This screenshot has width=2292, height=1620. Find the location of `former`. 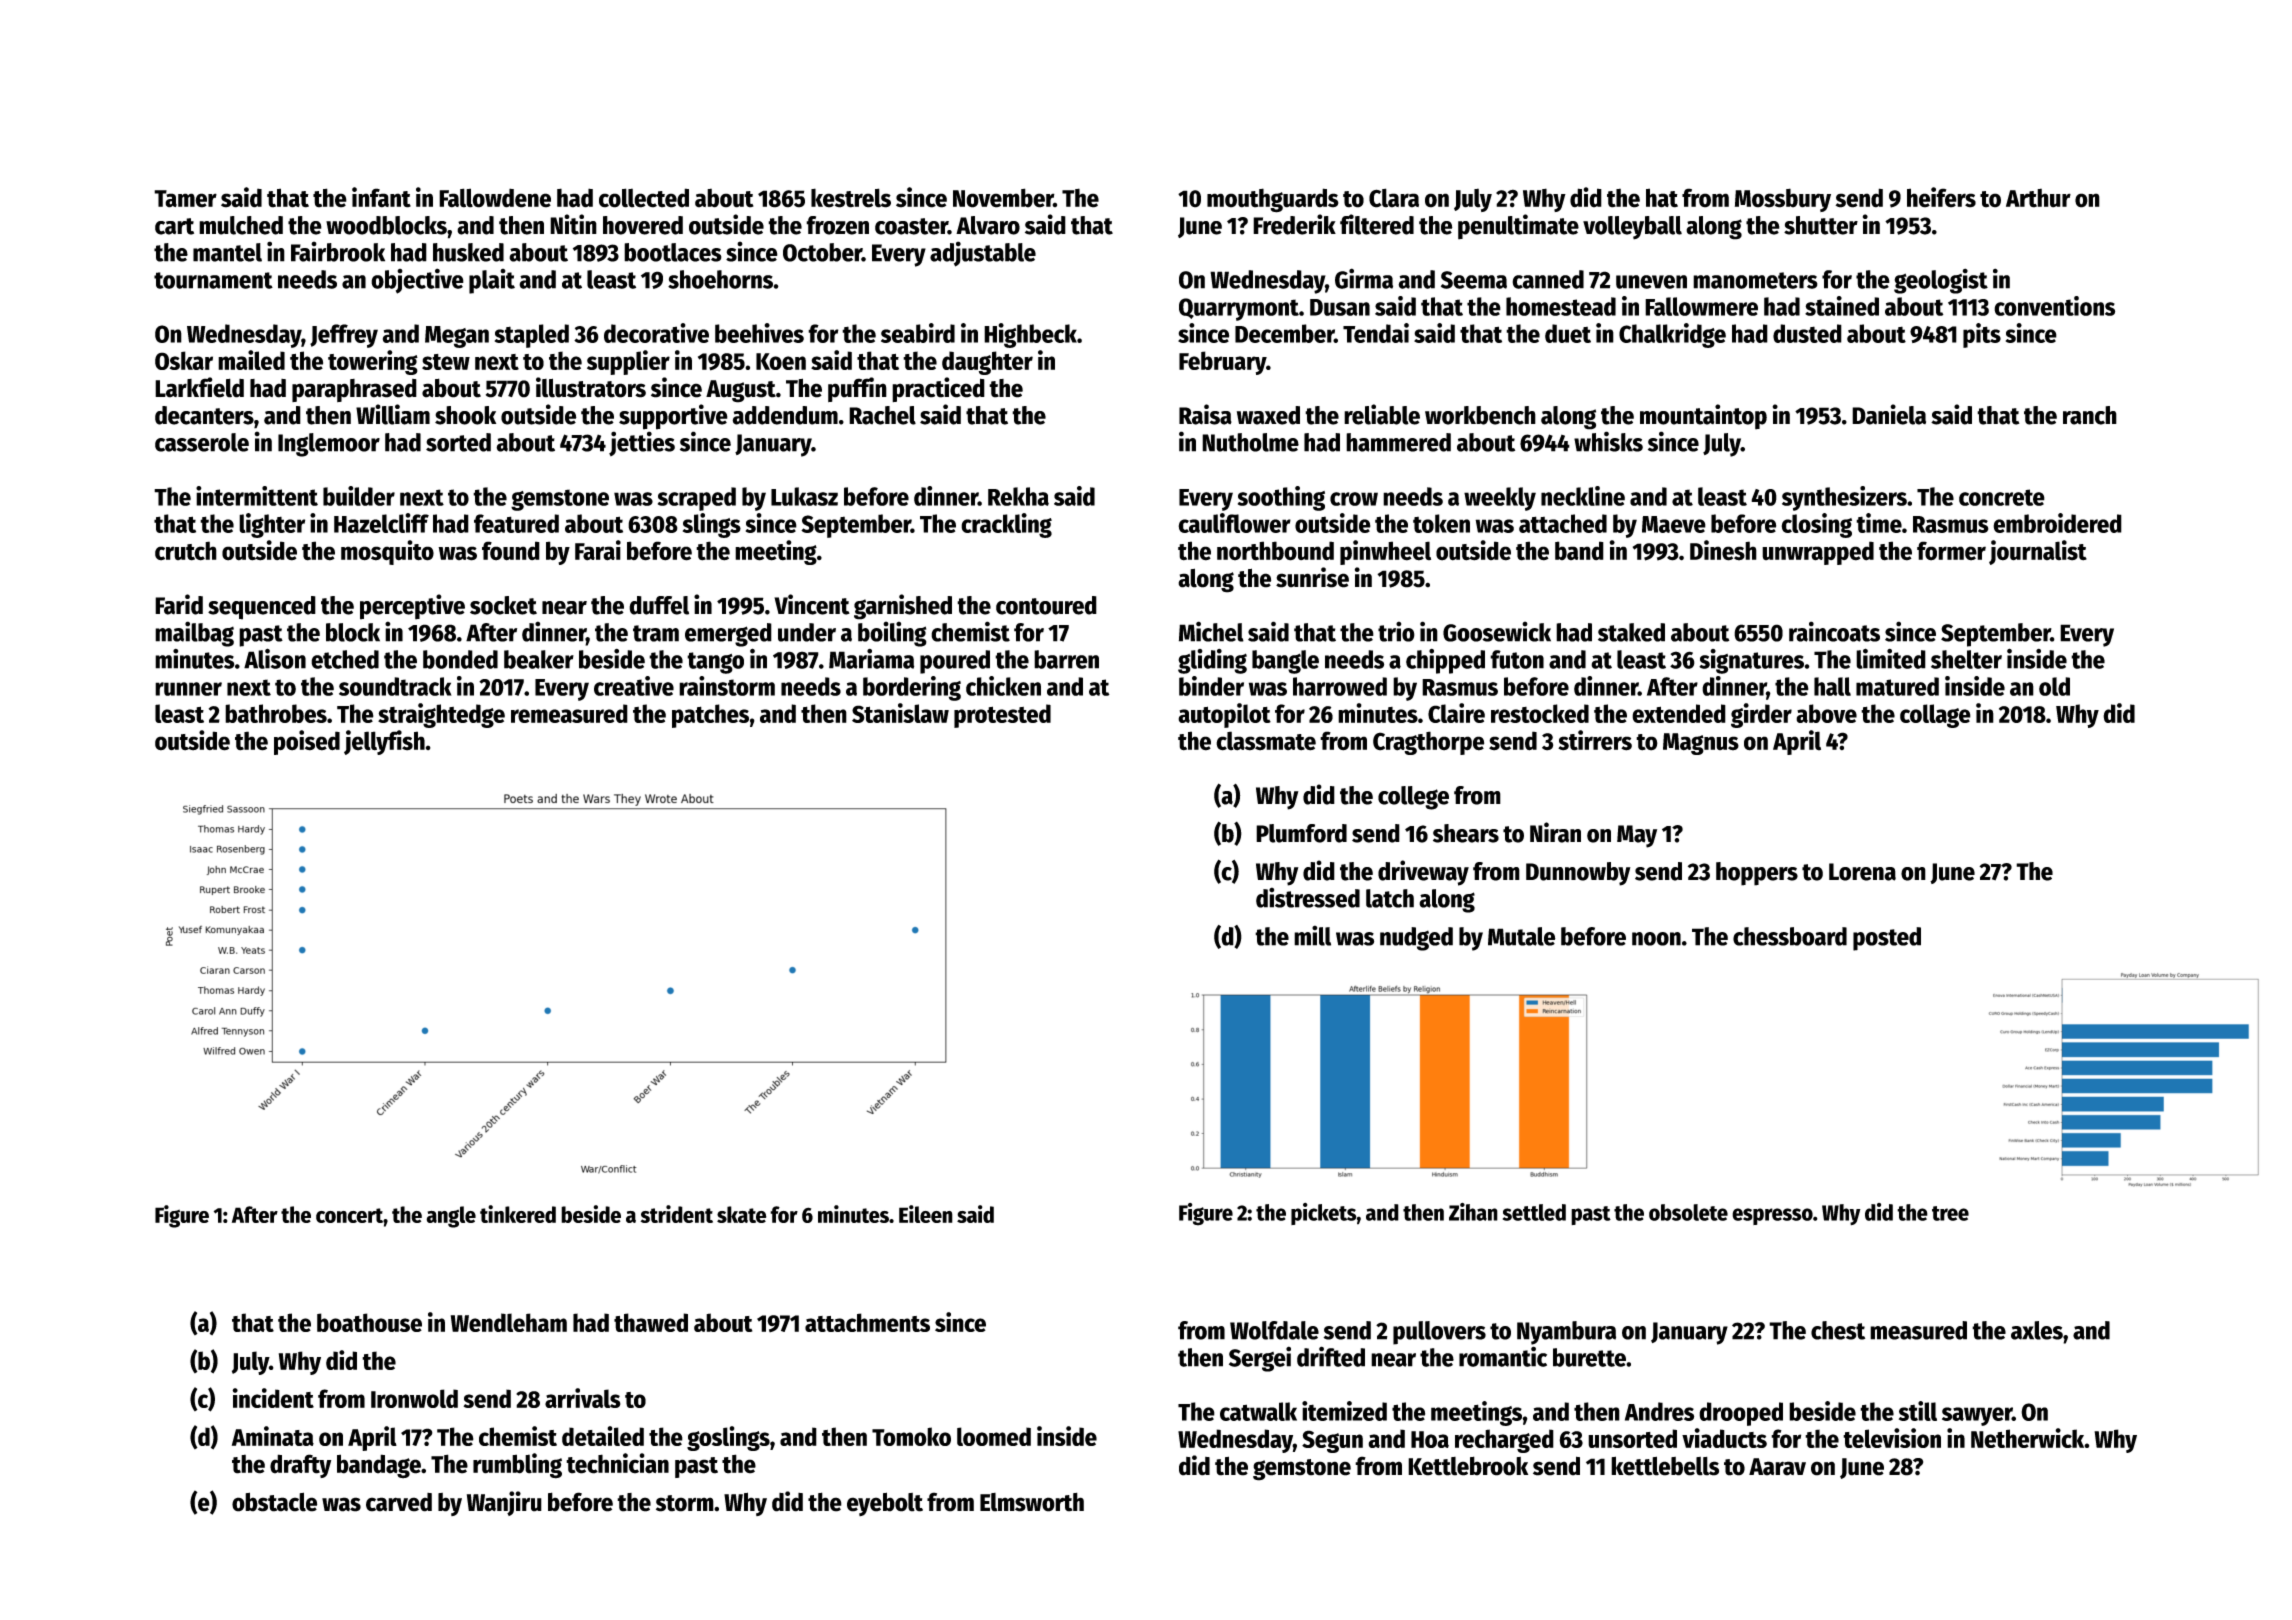

former is located at coordinates (1951, 551).
